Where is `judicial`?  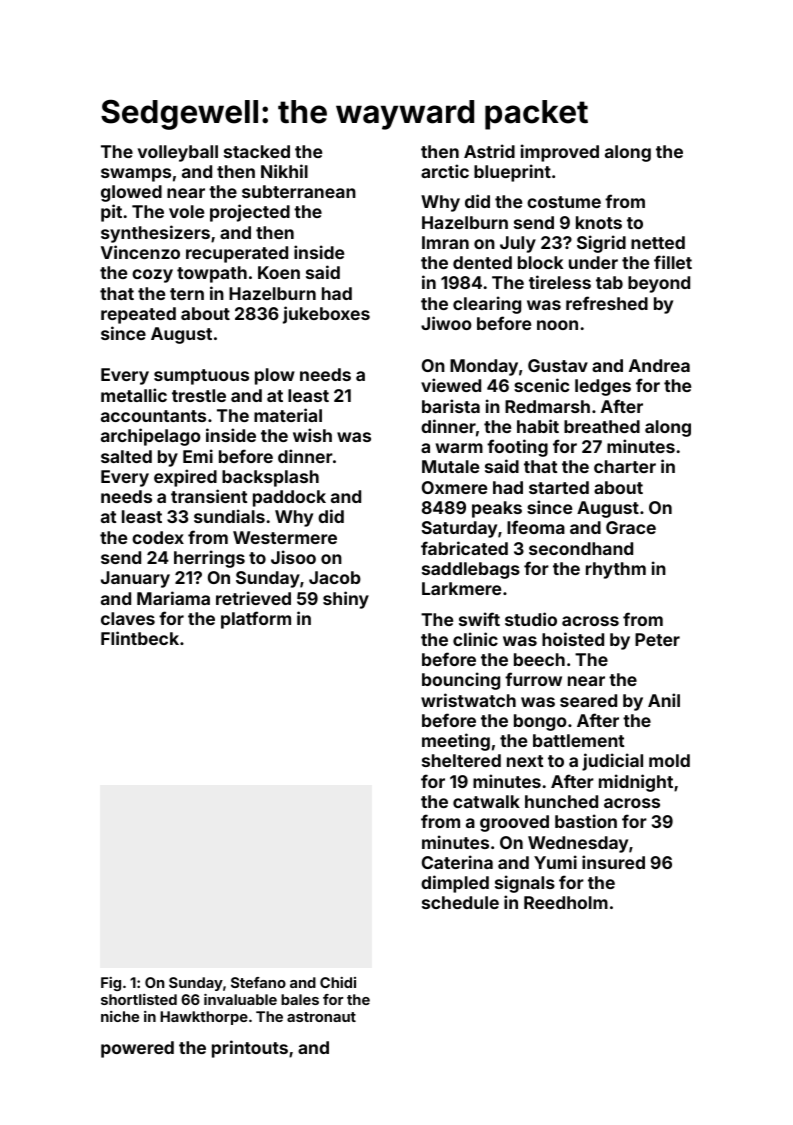
judicial is located at coordinates (612, 762).
